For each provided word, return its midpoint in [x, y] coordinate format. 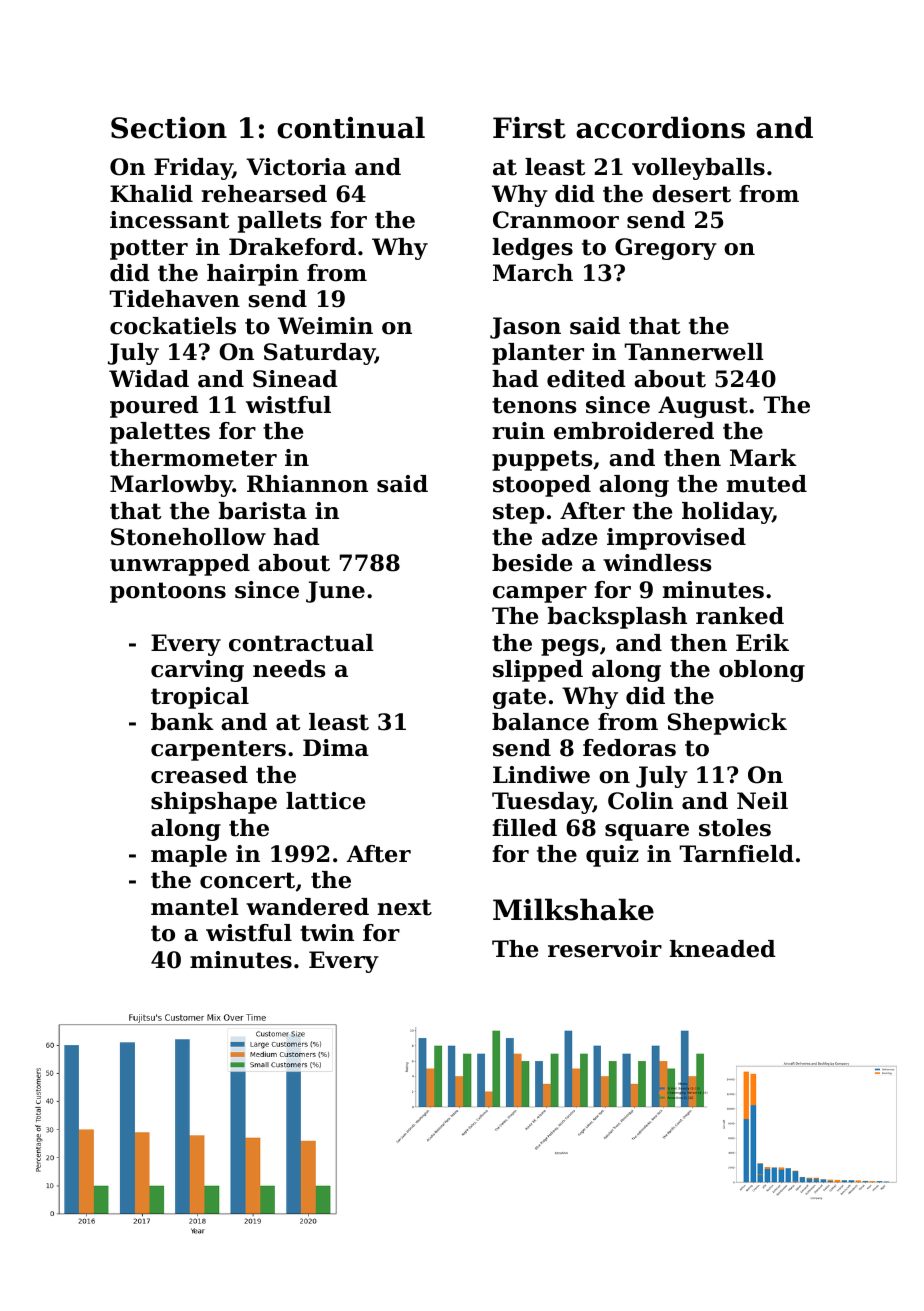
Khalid [151, 194]
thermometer [193, 458]
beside [532, 563]
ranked [740, 616]
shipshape [214, 803]
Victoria [296, 167]
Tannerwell [694, 352]
